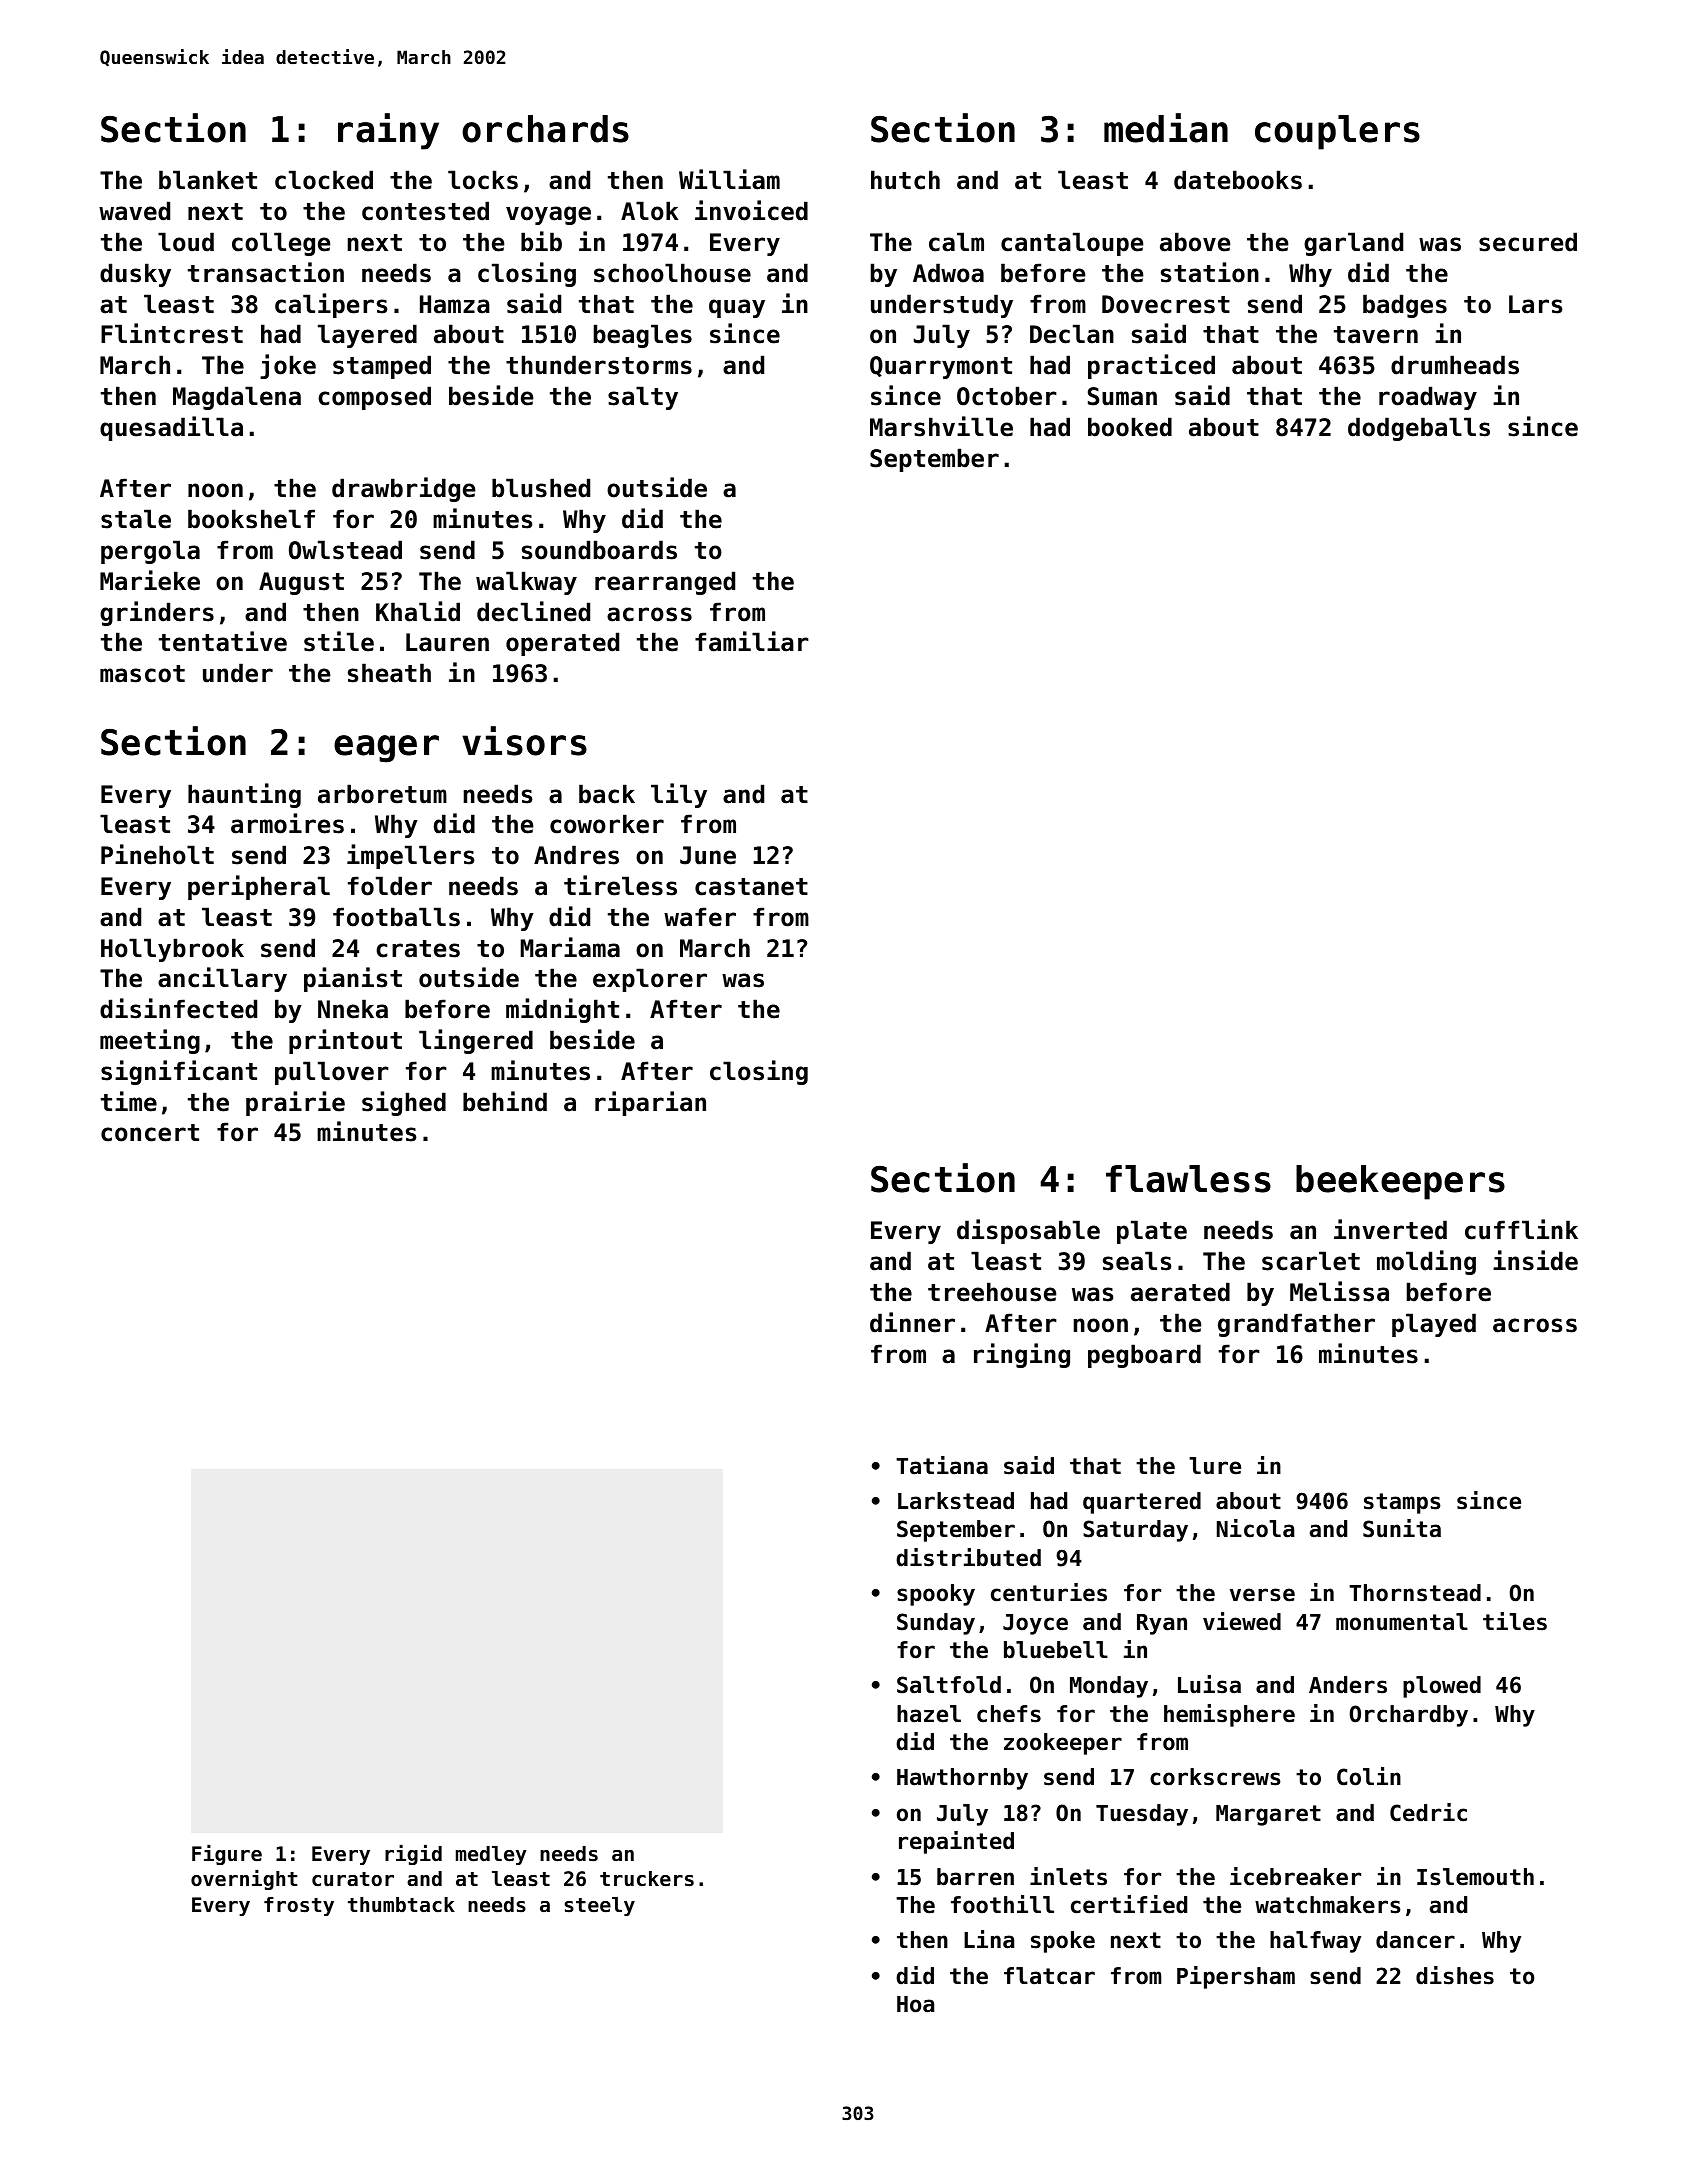 This screenshot has width=1683, height=2178. Describe the element at coordinates (956, 242) in the screenshot. I see `calm` at that location.
